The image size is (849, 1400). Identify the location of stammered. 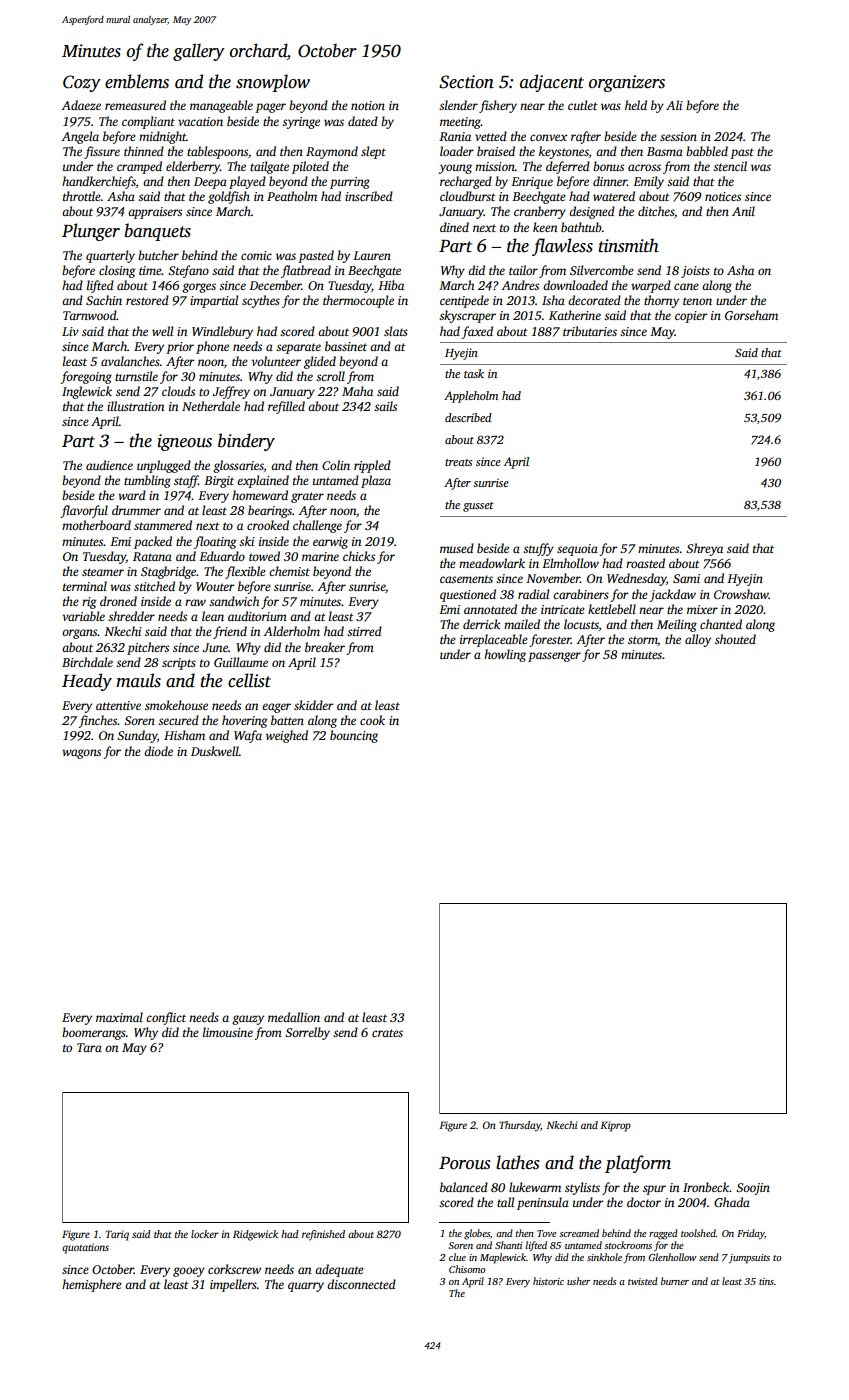
(163, 525).
